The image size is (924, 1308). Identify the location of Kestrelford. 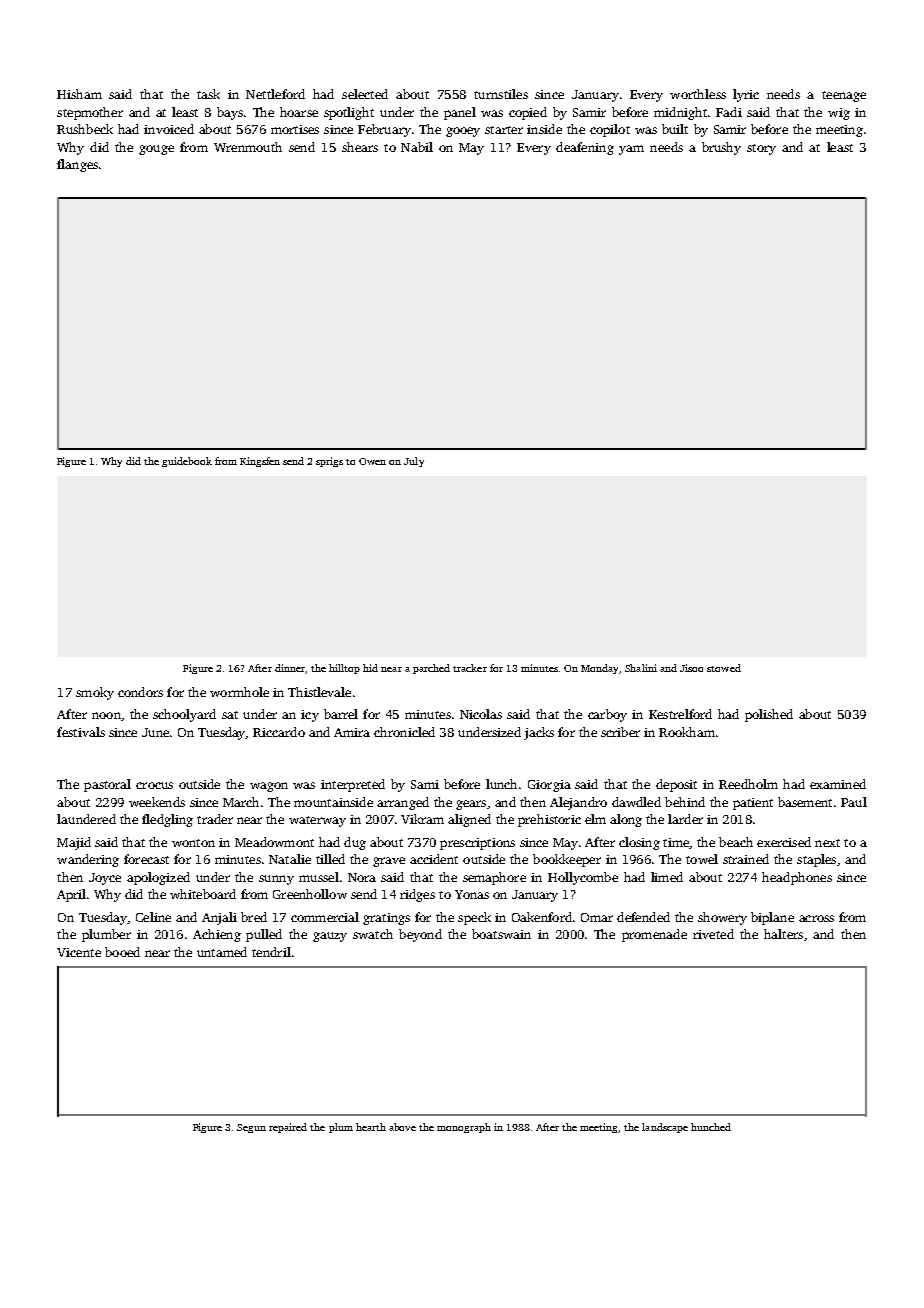
(680, 714).
